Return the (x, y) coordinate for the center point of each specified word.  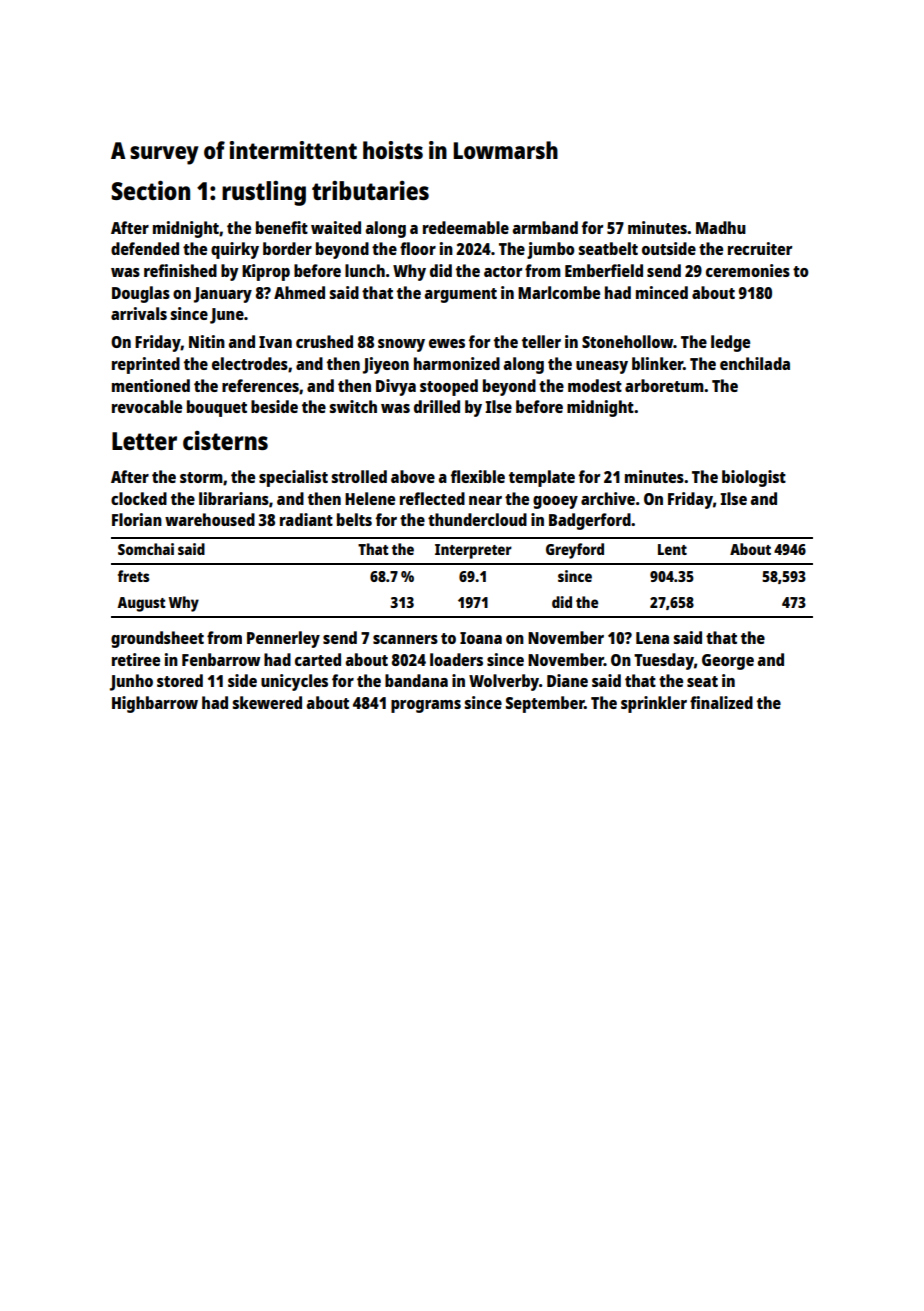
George (728, 662)
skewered (267, 702)
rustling (264, 193)
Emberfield (604, 270)
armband (545, 227)
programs (426, 706)
